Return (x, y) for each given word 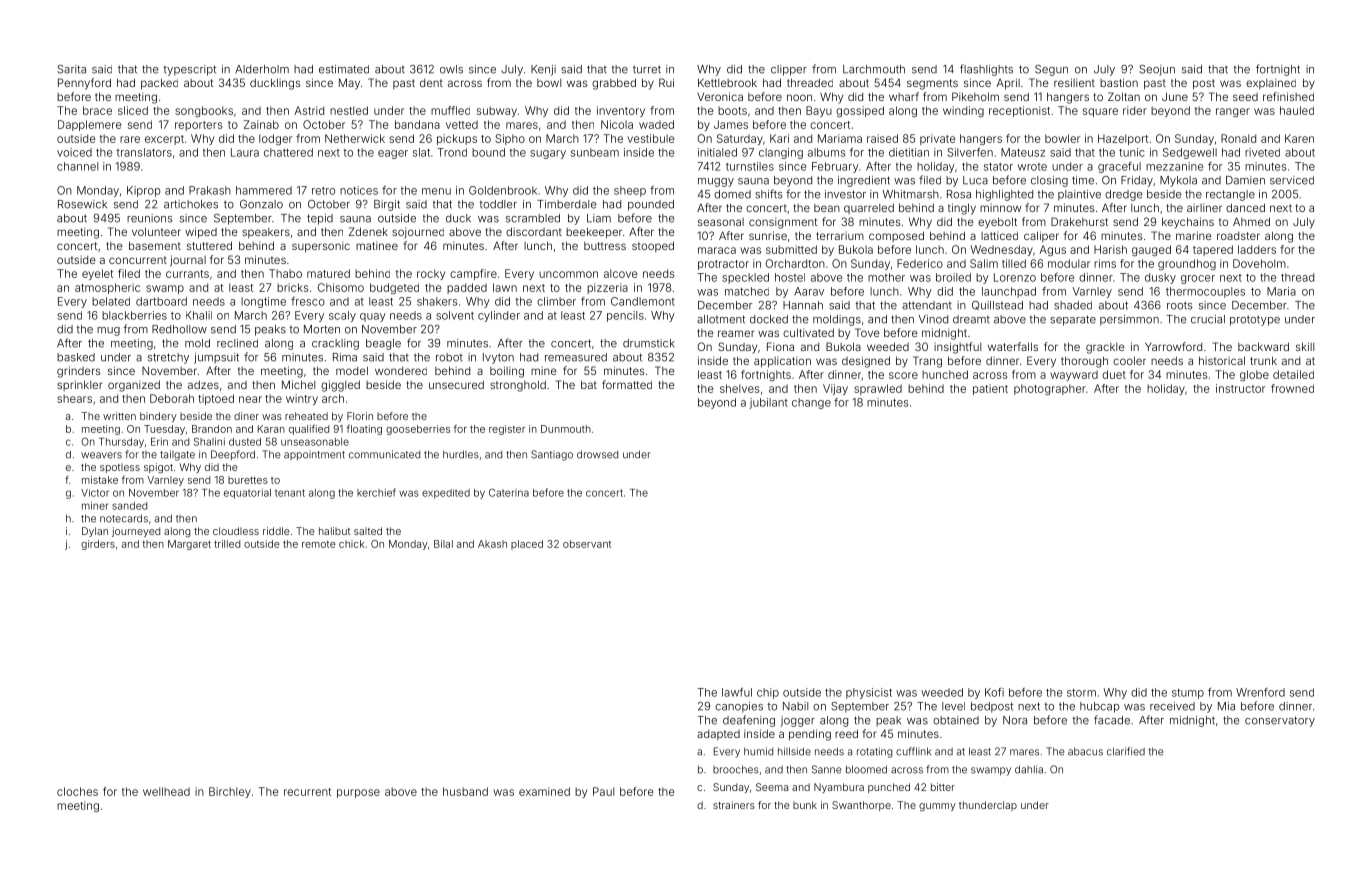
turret (647, 69)
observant (587, 544)
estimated (344, 69)
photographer (1050, 389)
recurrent (308, 792)
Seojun (1157, 70)
